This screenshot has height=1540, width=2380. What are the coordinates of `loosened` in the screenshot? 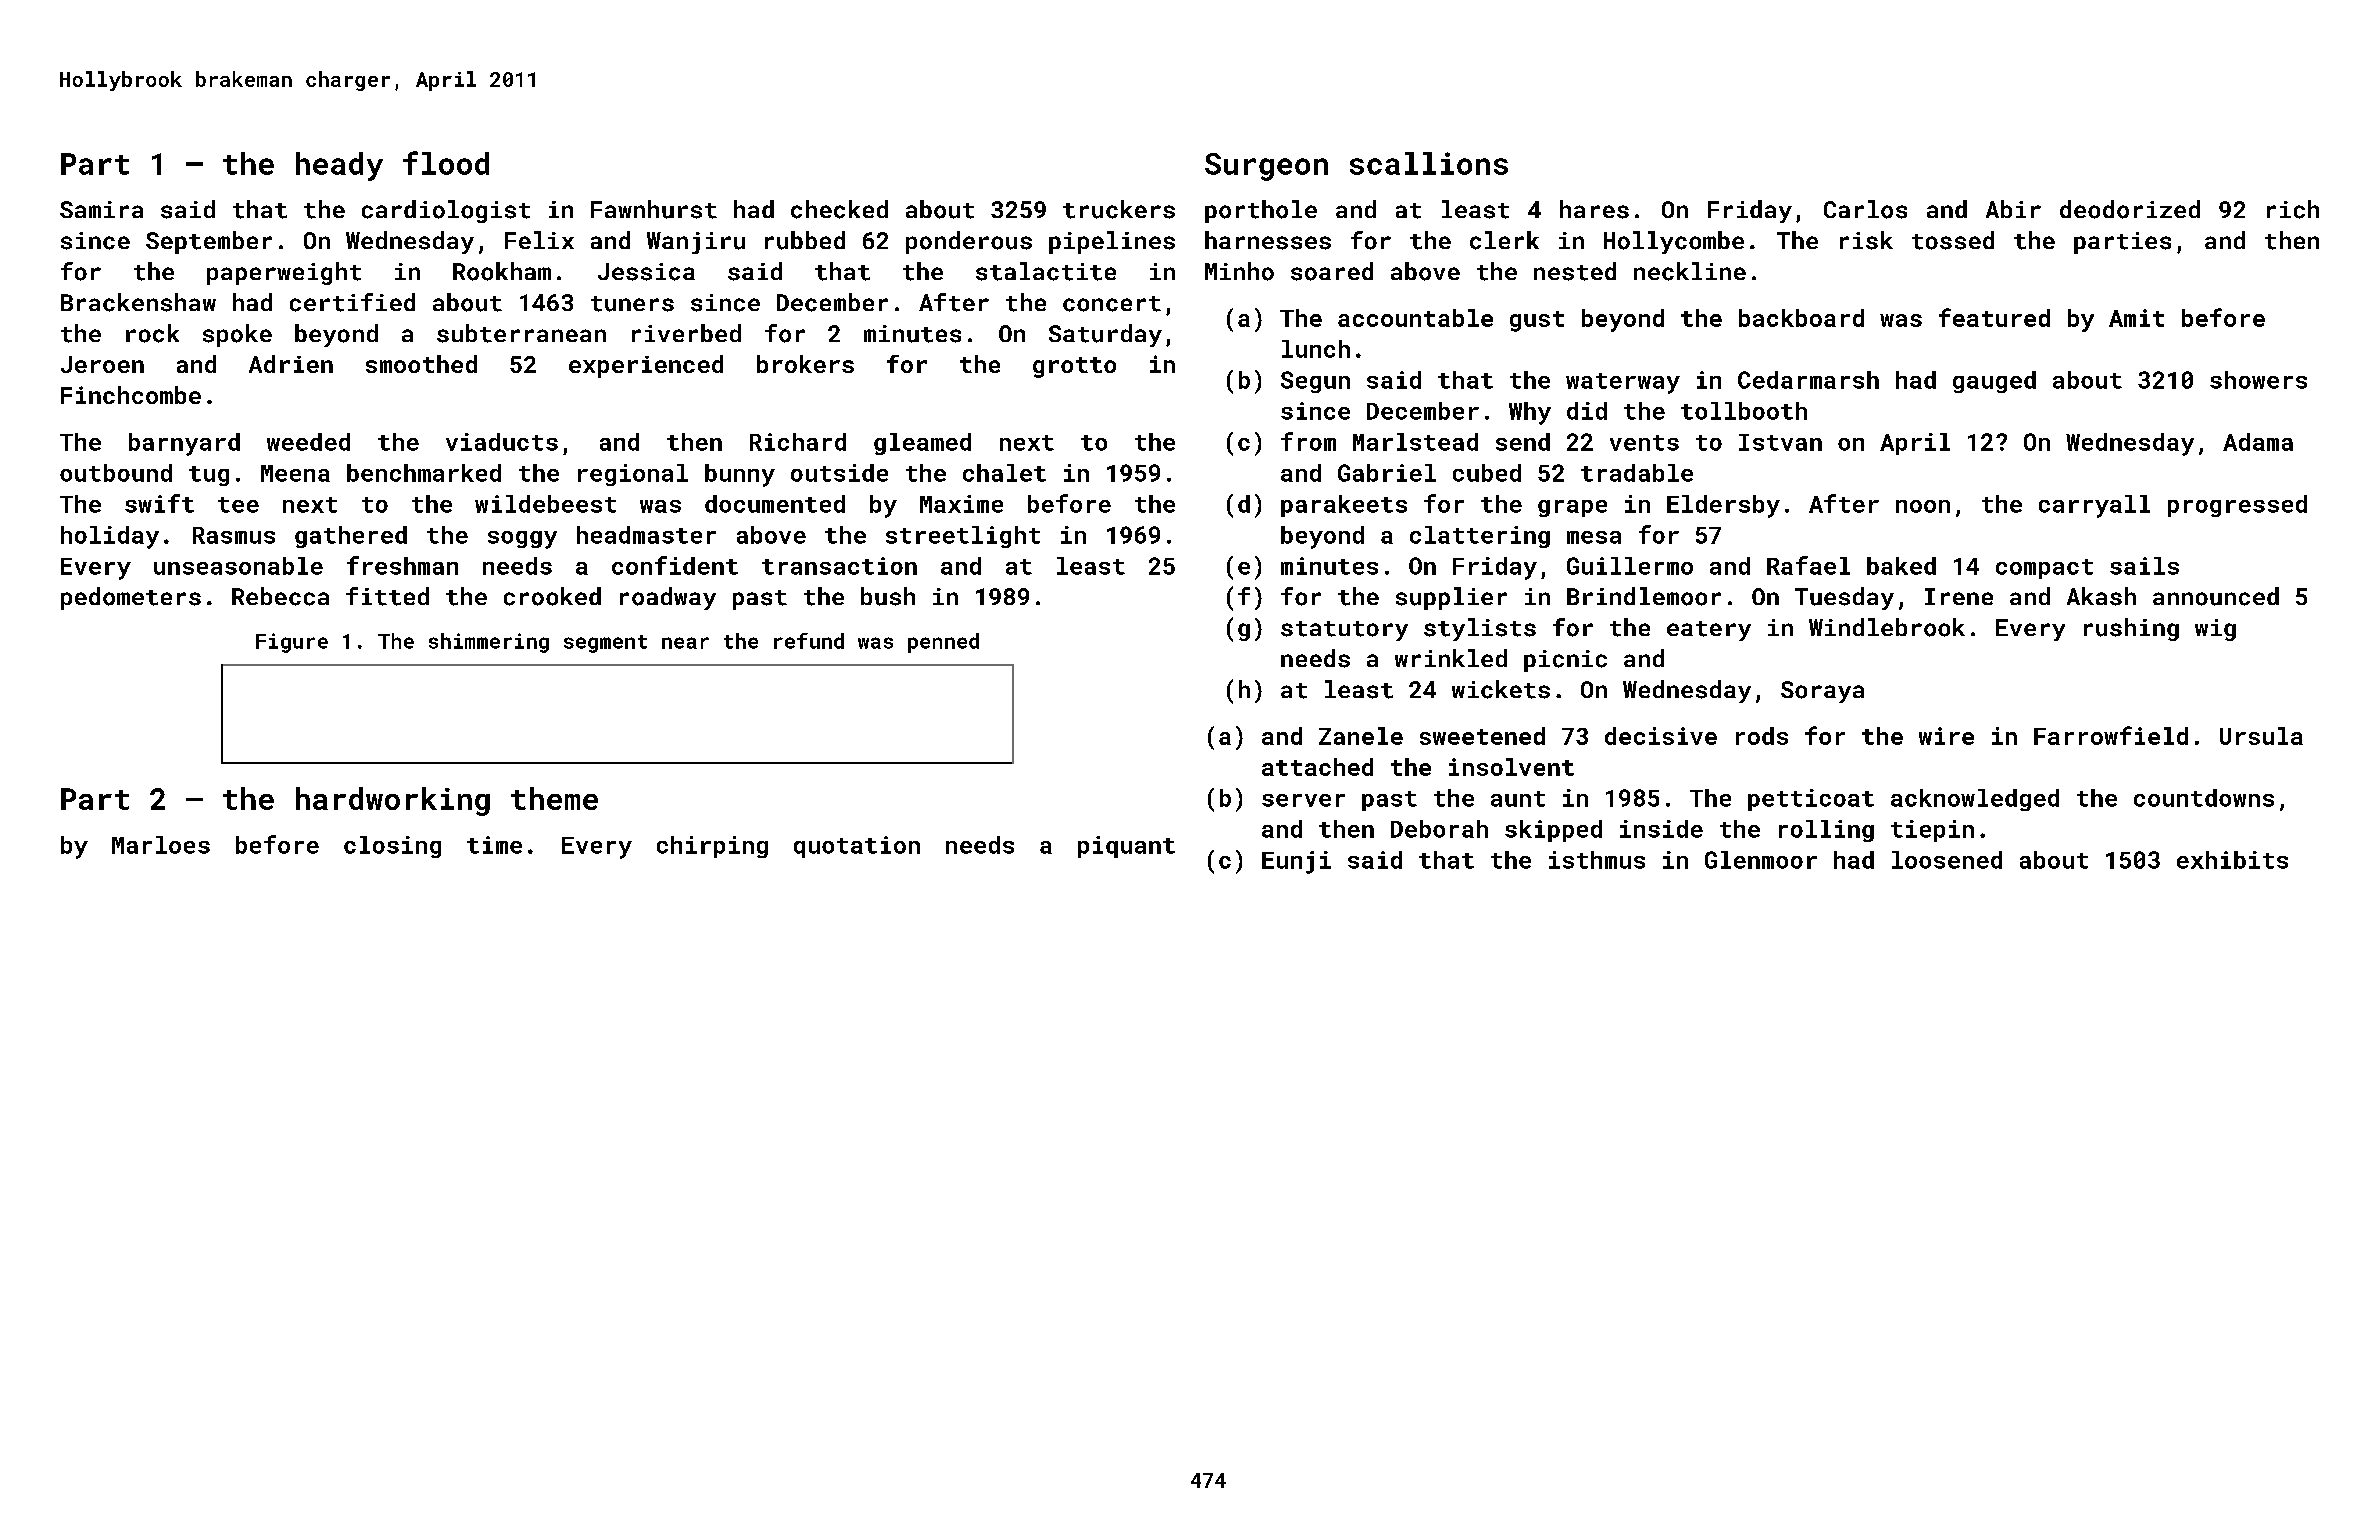 It's located at (1947, 860).
